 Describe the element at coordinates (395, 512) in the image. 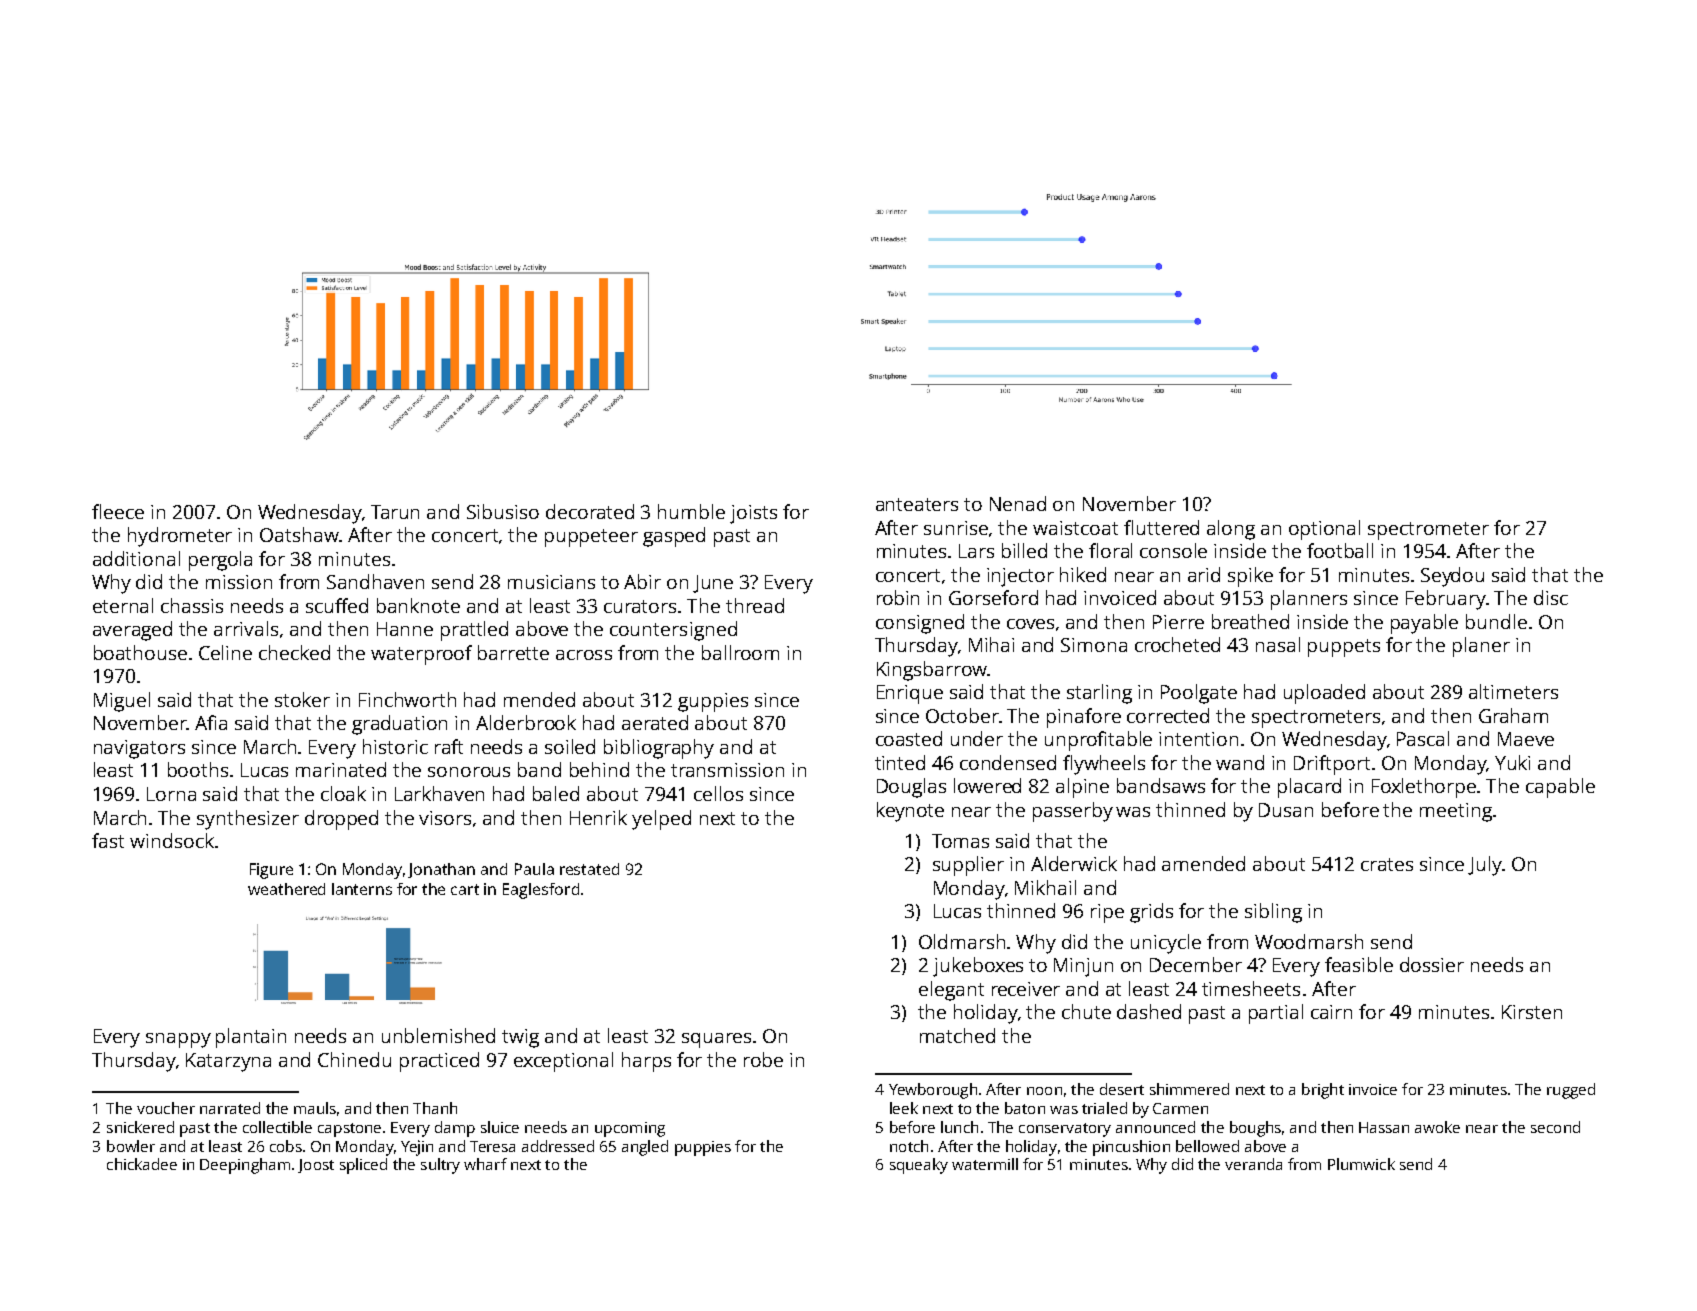

I see `Tarun` at that location.
